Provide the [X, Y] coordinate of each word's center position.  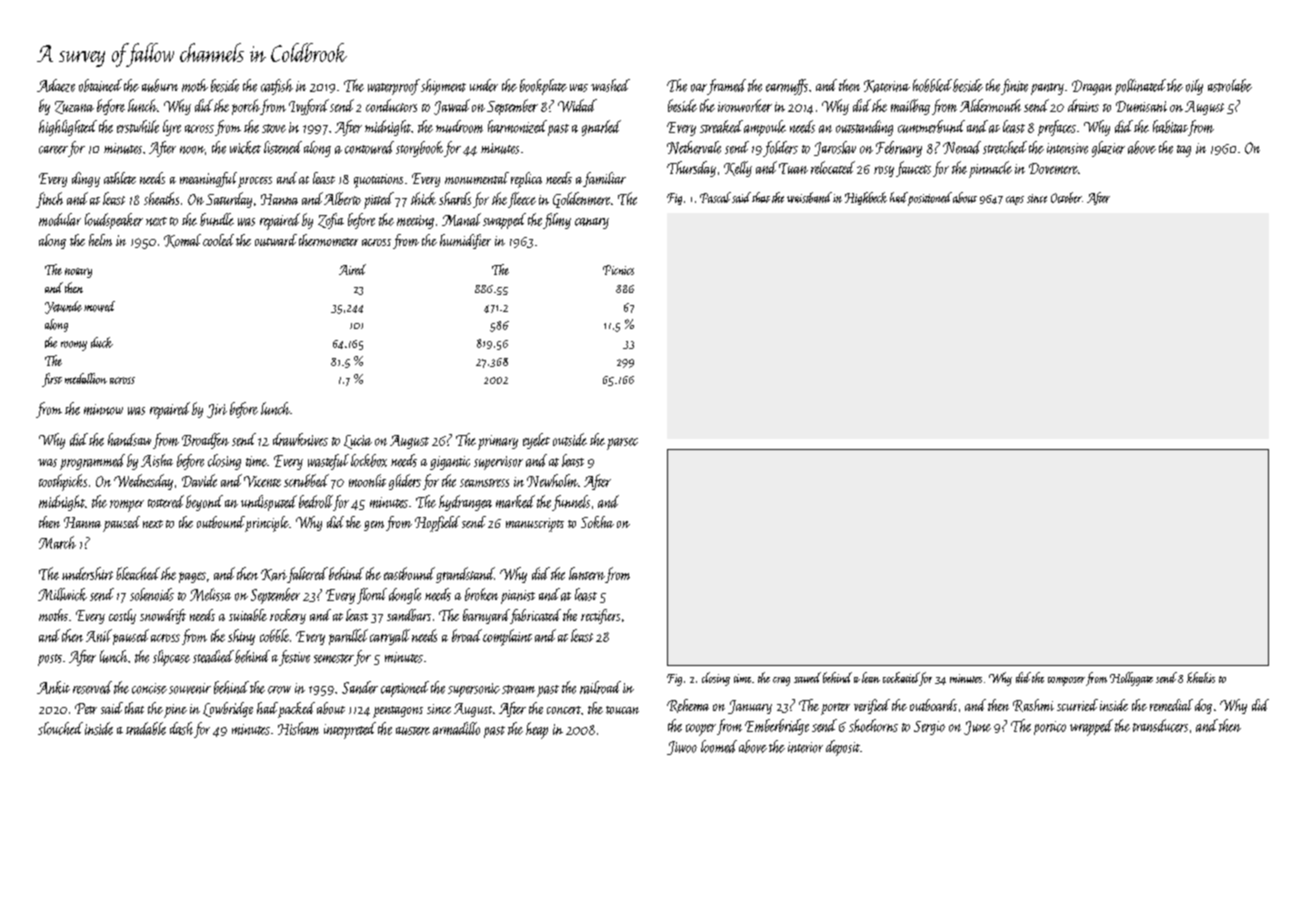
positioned [930, 199]
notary [78, 273]
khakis [1201, 677]
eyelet [536, 441]
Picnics [618, 270]
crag [781, 681]
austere [413, 731]
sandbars [409, 615]
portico [1050, 728]
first [52, 380]
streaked [721, 126]
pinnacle [990, 169]
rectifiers [600, 616]
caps [1015, 200]
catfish [277, 87]
